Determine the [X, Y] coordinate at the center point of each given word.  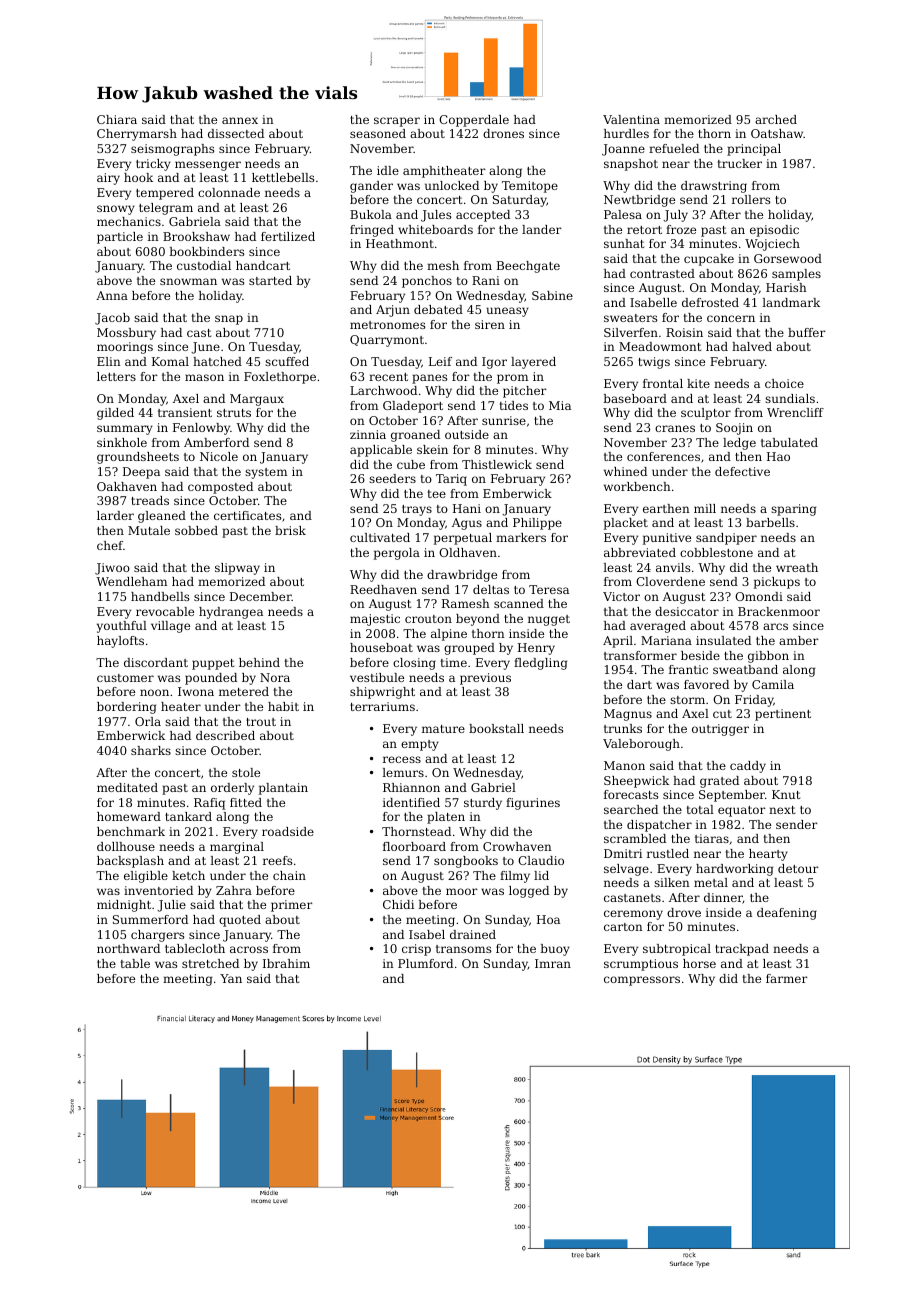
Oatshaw [777, 133]
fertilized [288, 236]
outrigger [720, 730]
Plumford [425, 963]
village [170, 627]
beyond [478, 620]
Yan [231, 978]
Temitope [530, 187]
